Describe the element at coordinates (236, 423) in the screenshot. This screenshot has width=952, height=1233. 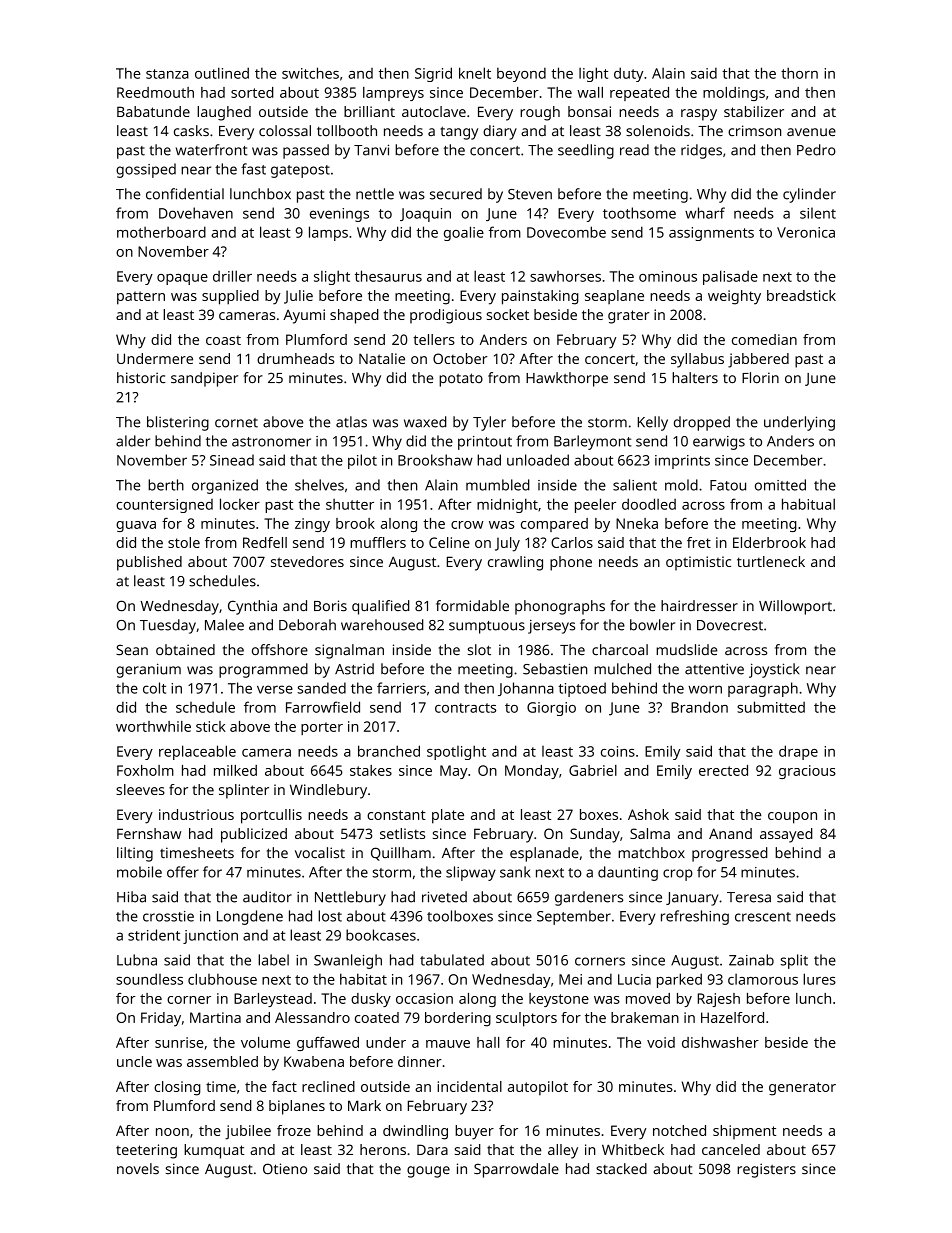
I see `cornet` at that location.
